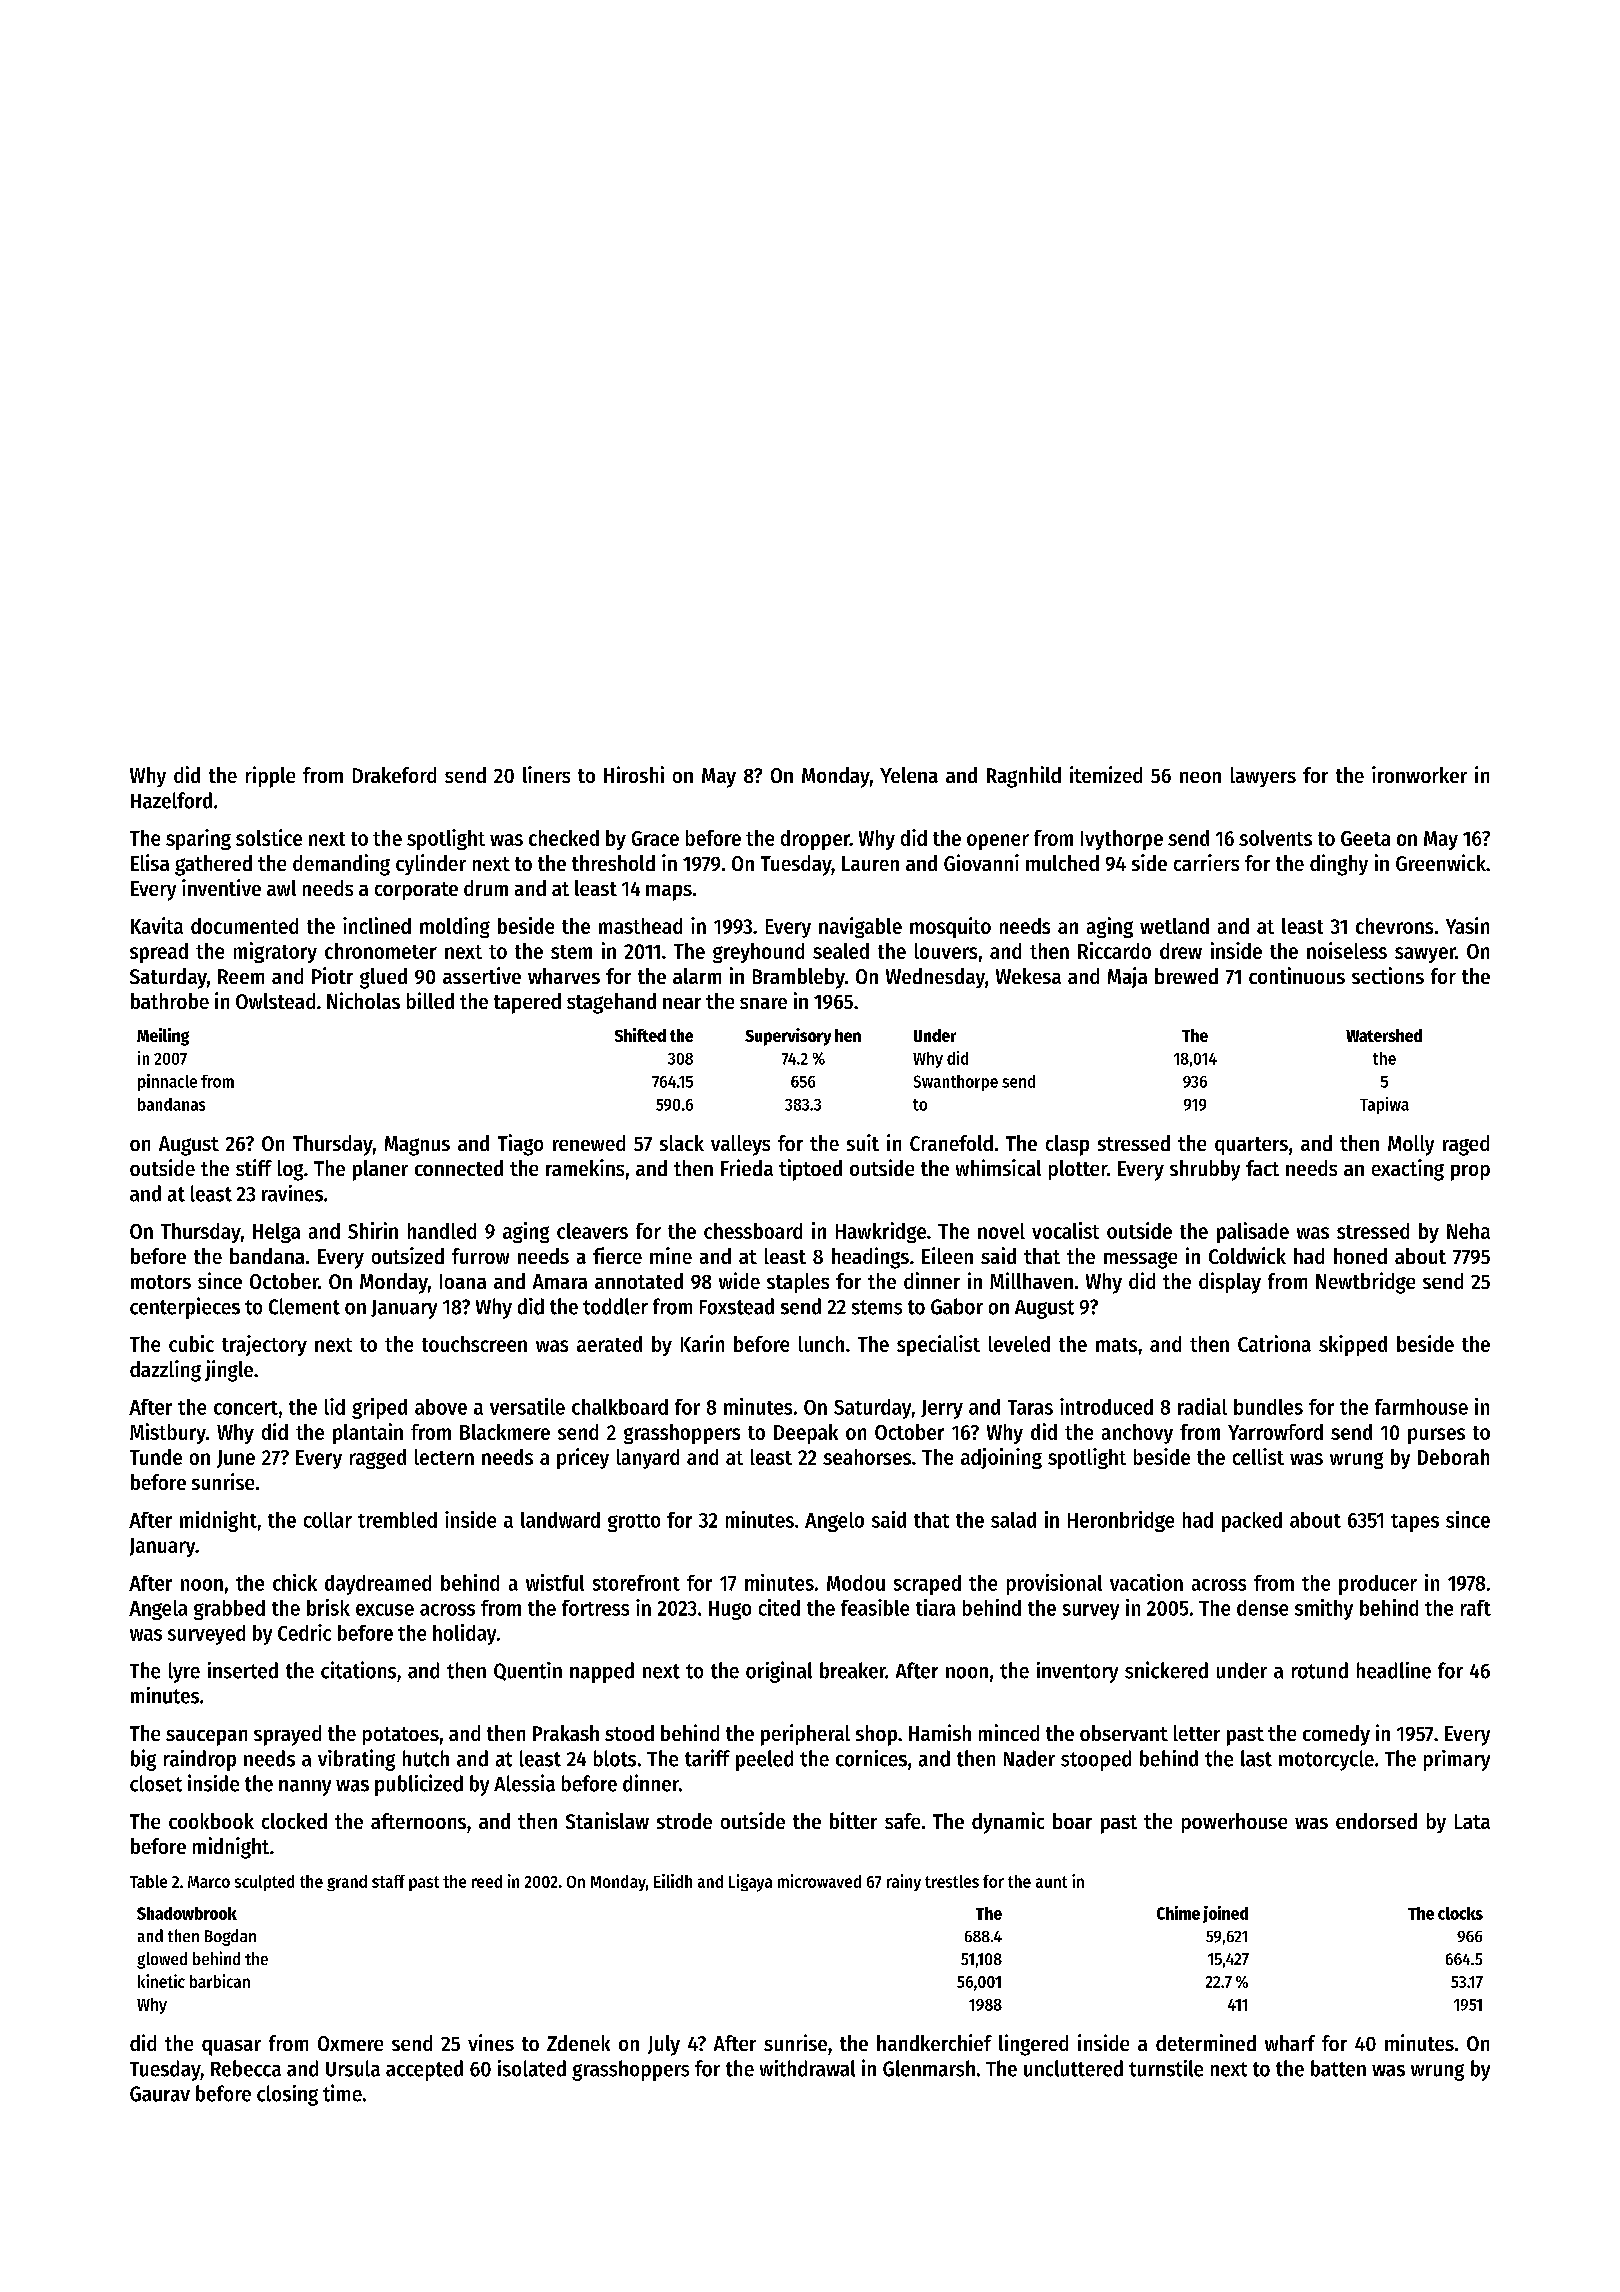 The height and width of the document is (2292, 1620). I want to click on anchovy, so click(1137, 1434).
